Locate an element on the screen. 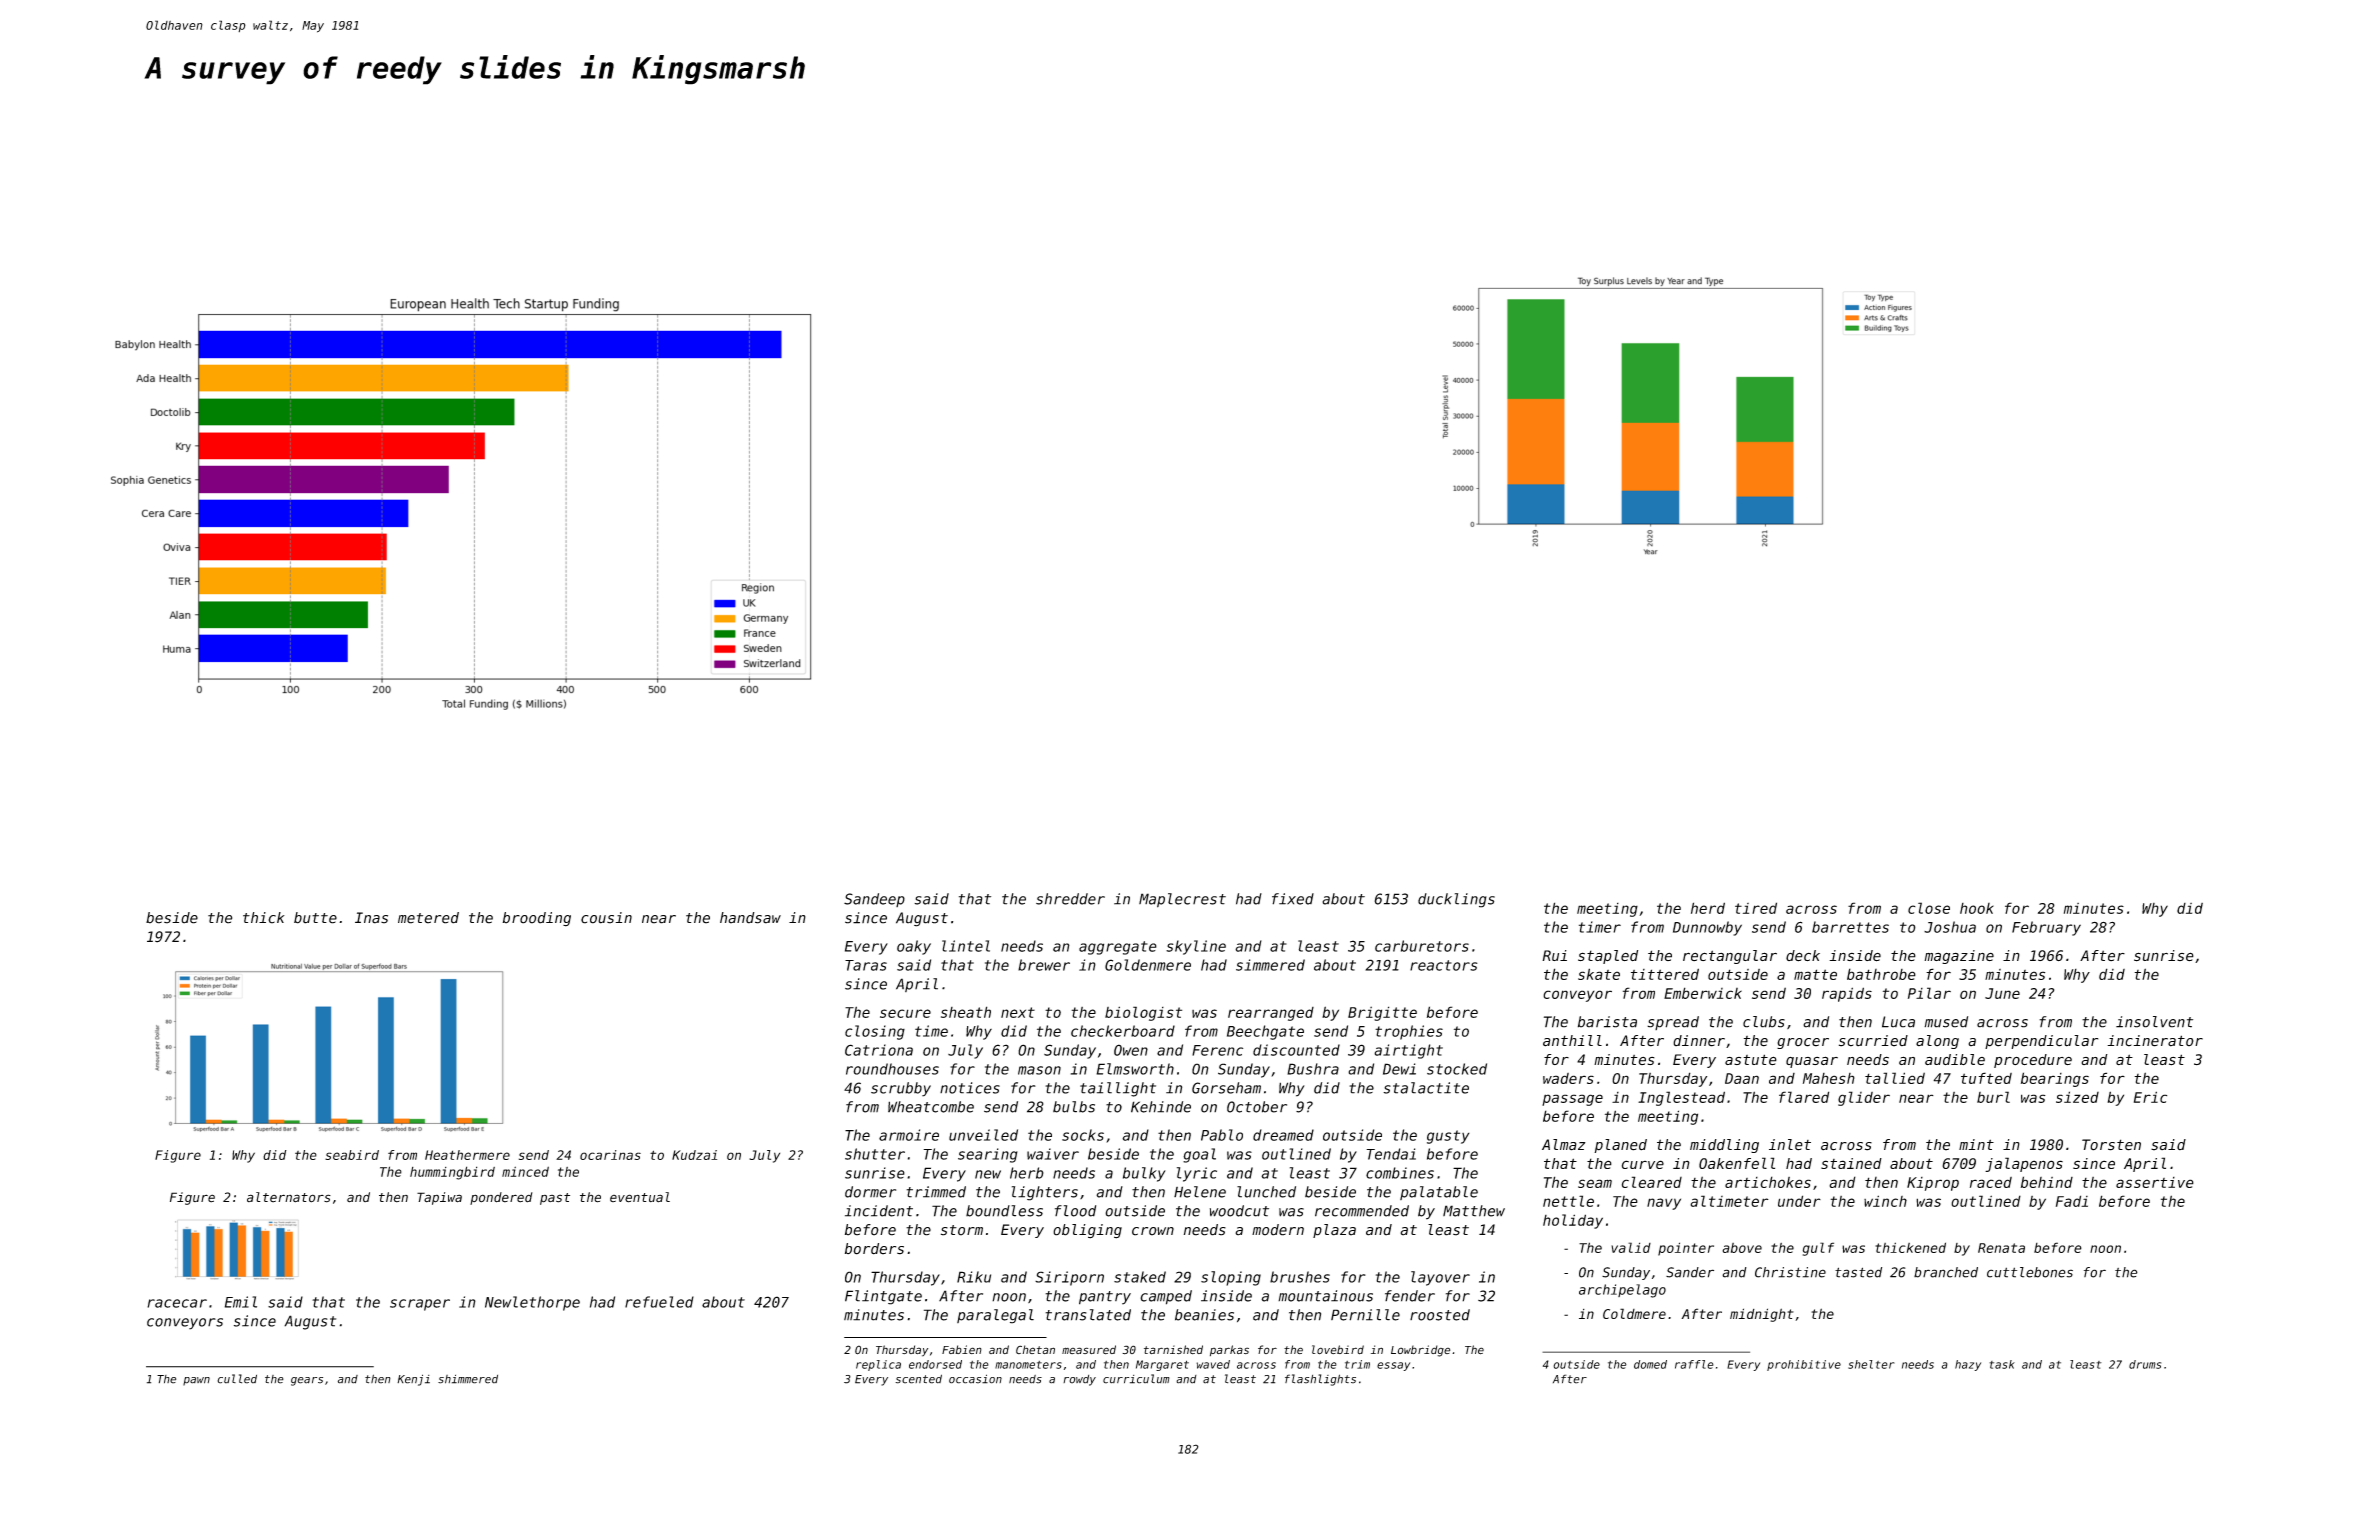 This screenshot has height=1524, width=2355. Taras is located at coordinates (866, 965).
